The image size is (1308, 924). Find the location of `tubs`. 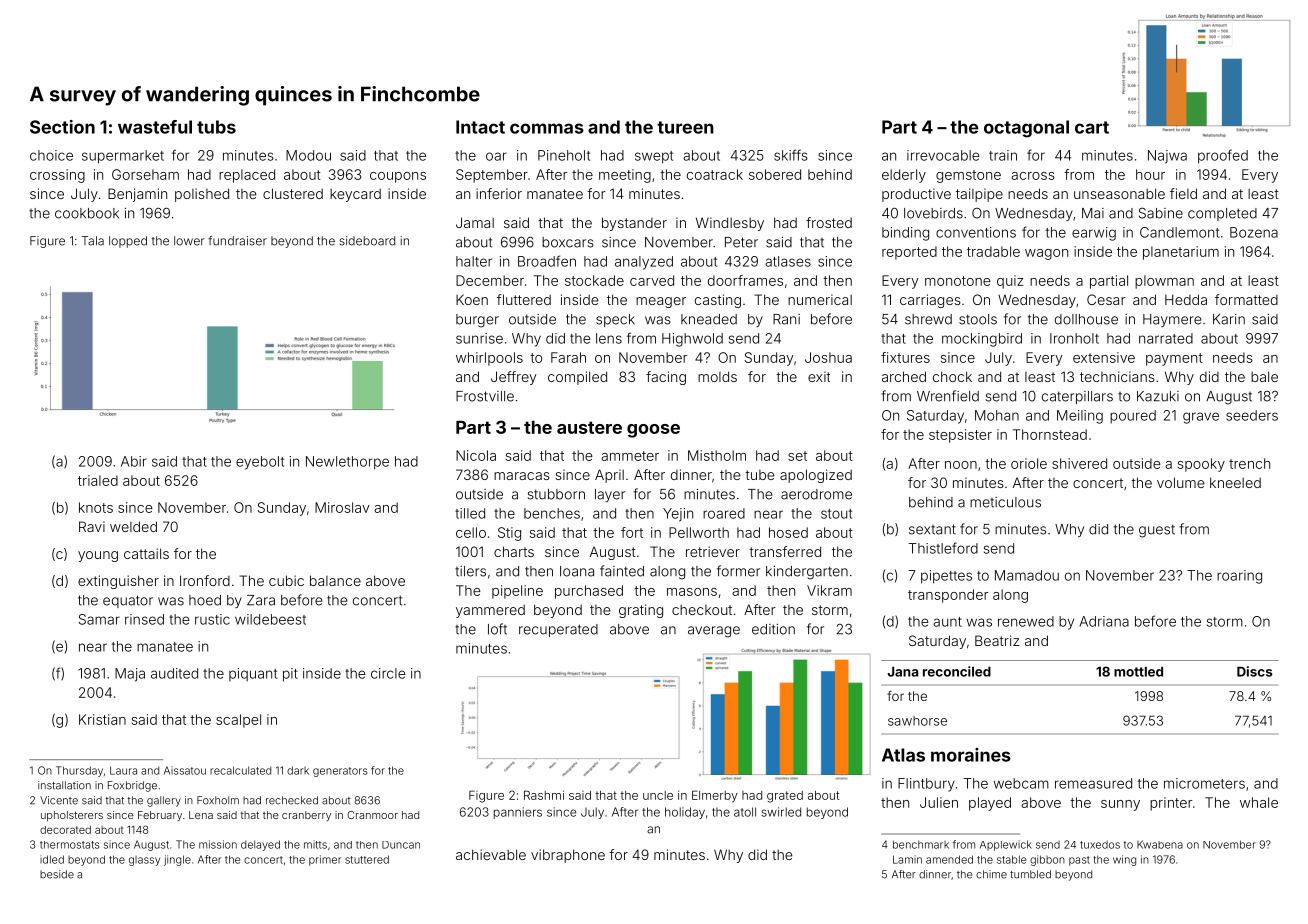

tubs is located at coordinates (216, 127).
